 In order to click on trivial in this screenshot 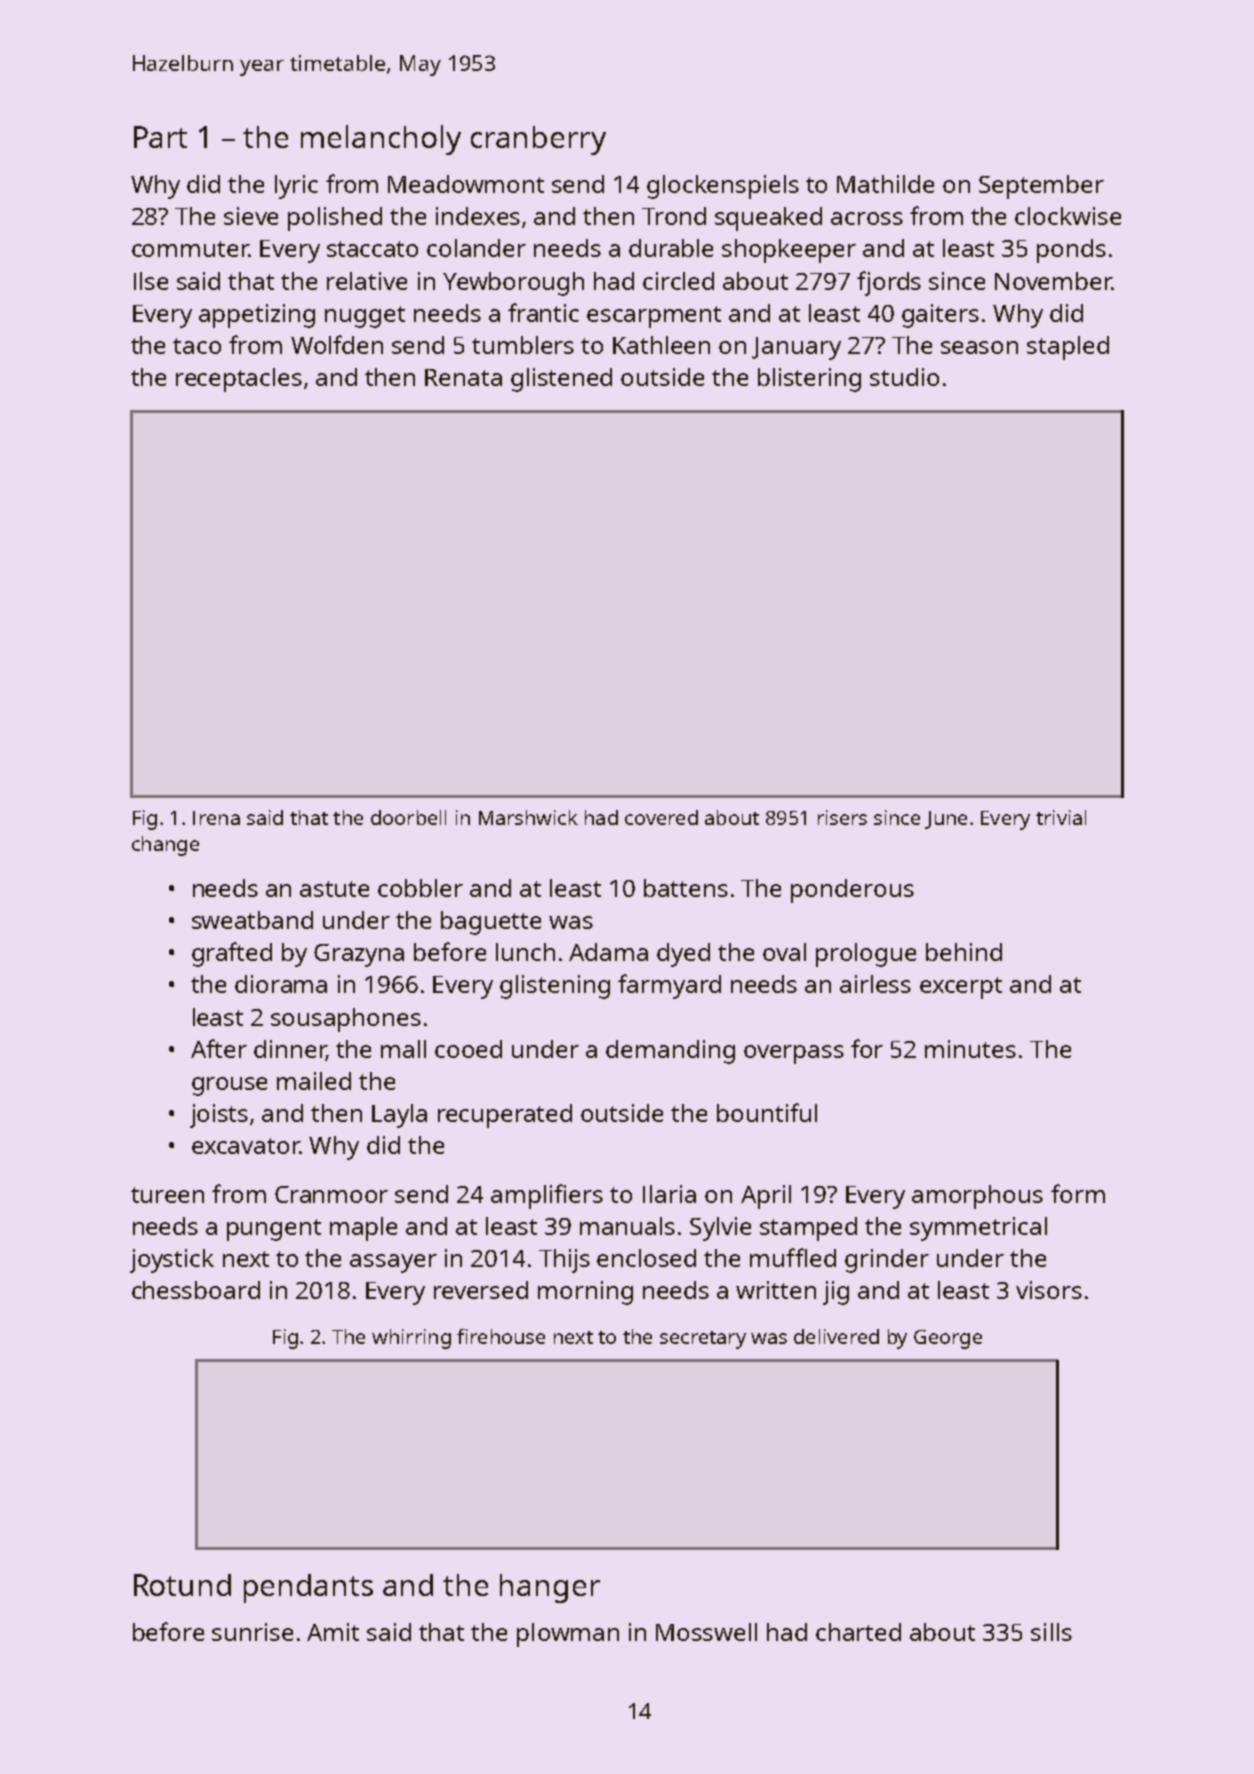, I will do `click(1061, 817)`.
